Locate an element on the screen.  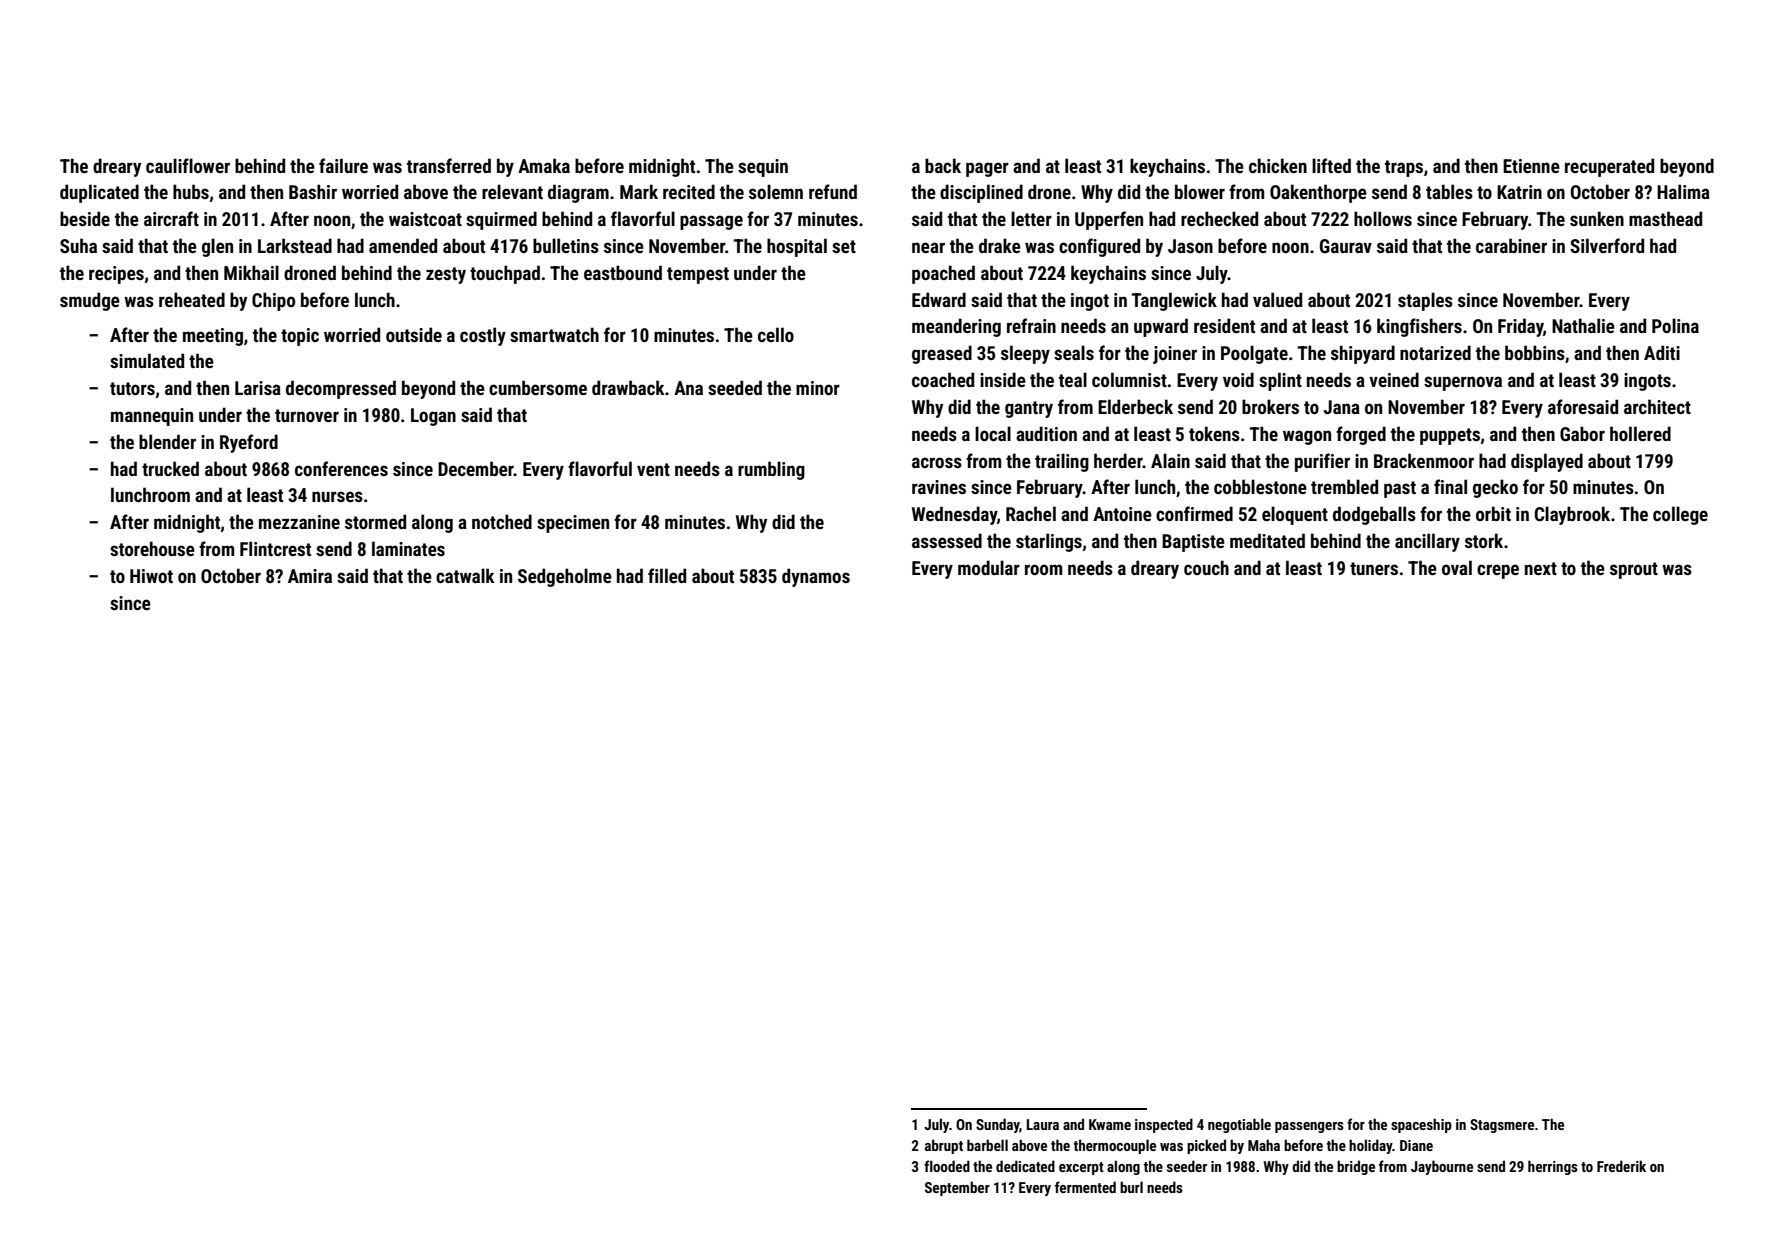
cello is located at coordinates (776, 334).
